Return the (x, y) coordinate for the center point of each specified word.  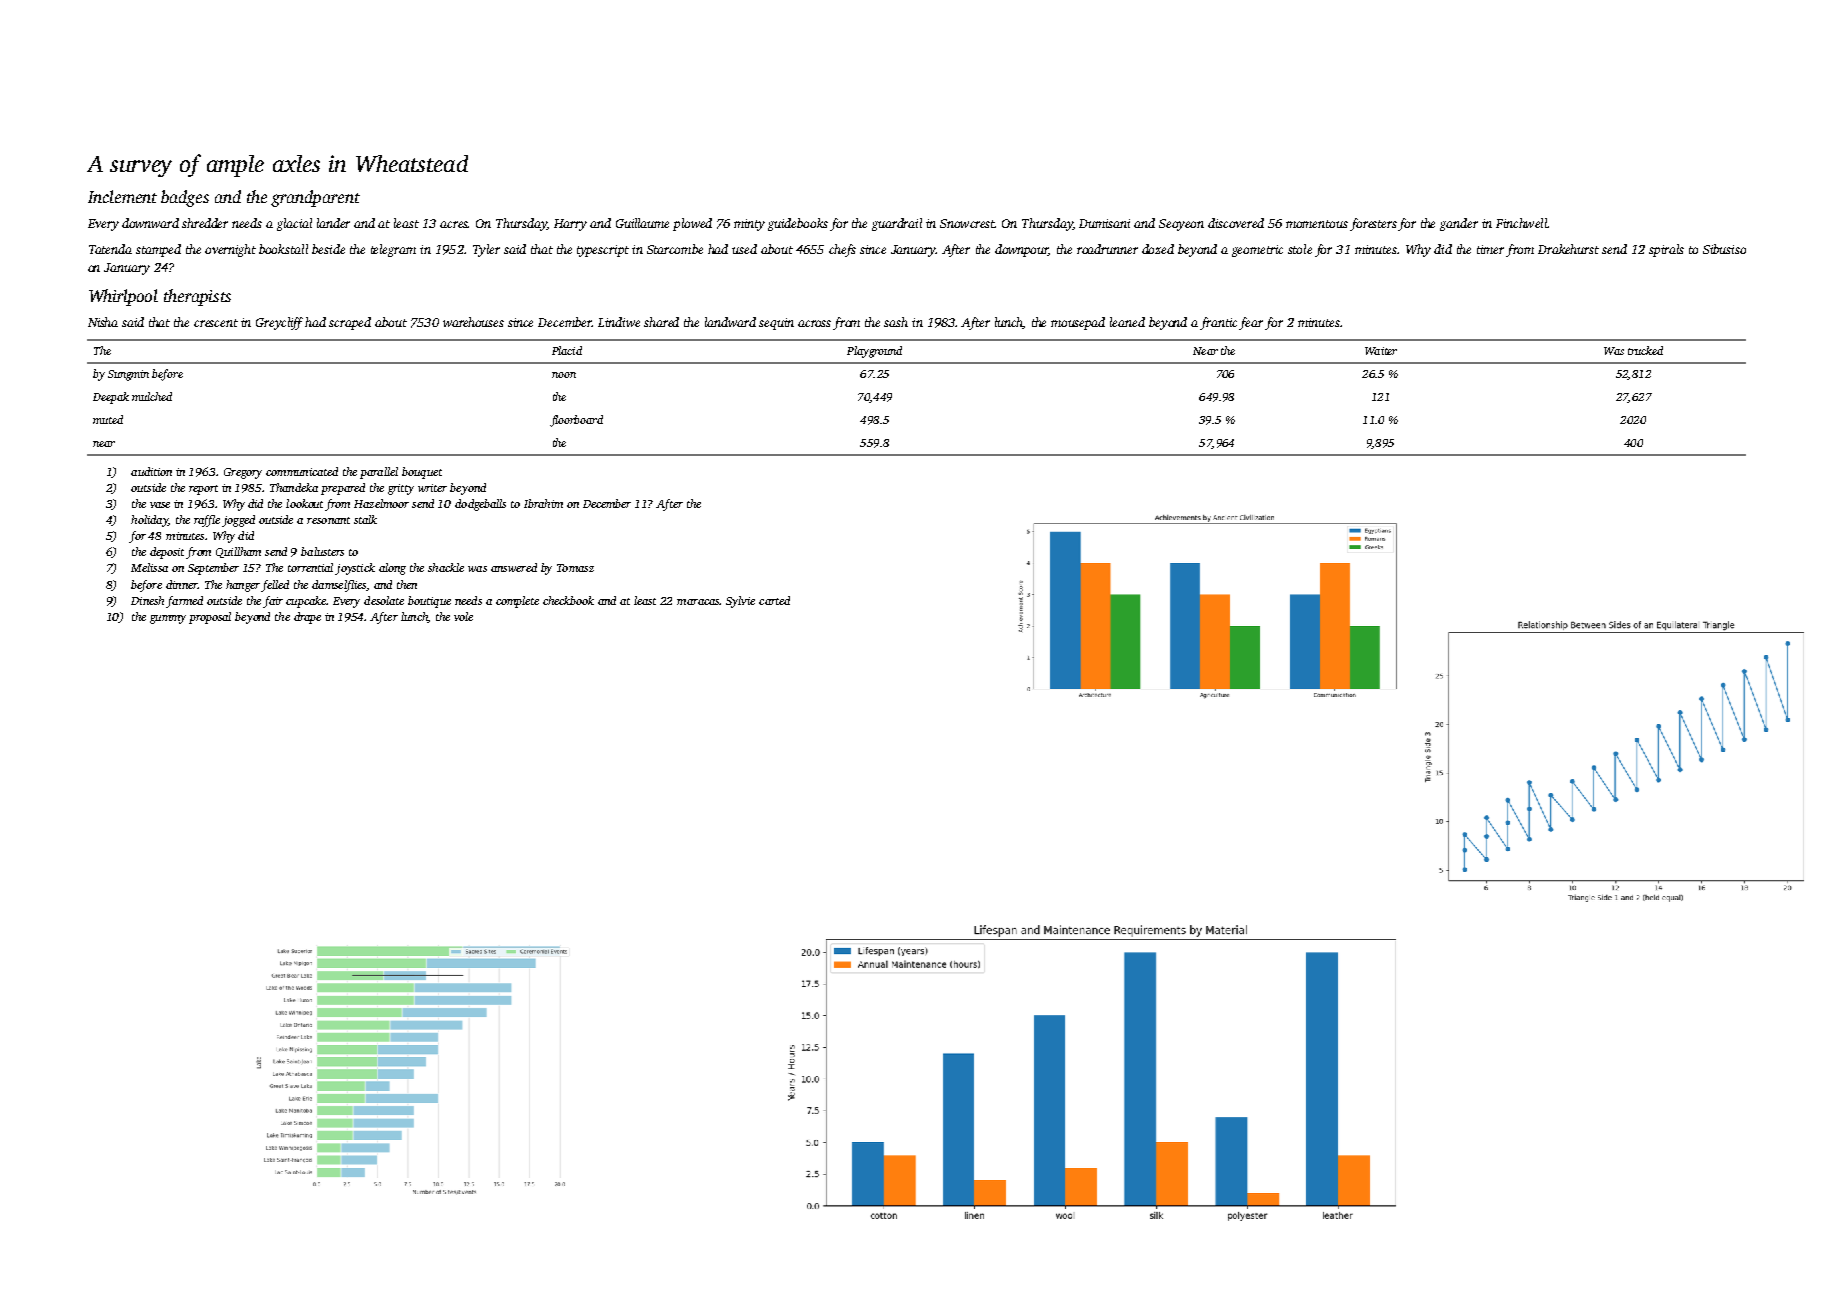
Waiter (1381, 351)
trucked (1645, 350)
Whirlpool (123, 297)
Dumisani (1104, 223)
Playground (874, 352)
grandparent (315, 198)
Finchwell (1521, 223)
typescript (603, 251)
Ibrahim (543, 503)
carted (774, 600)
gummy (168, 619)
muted (108, 419)
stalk (365, 519)
